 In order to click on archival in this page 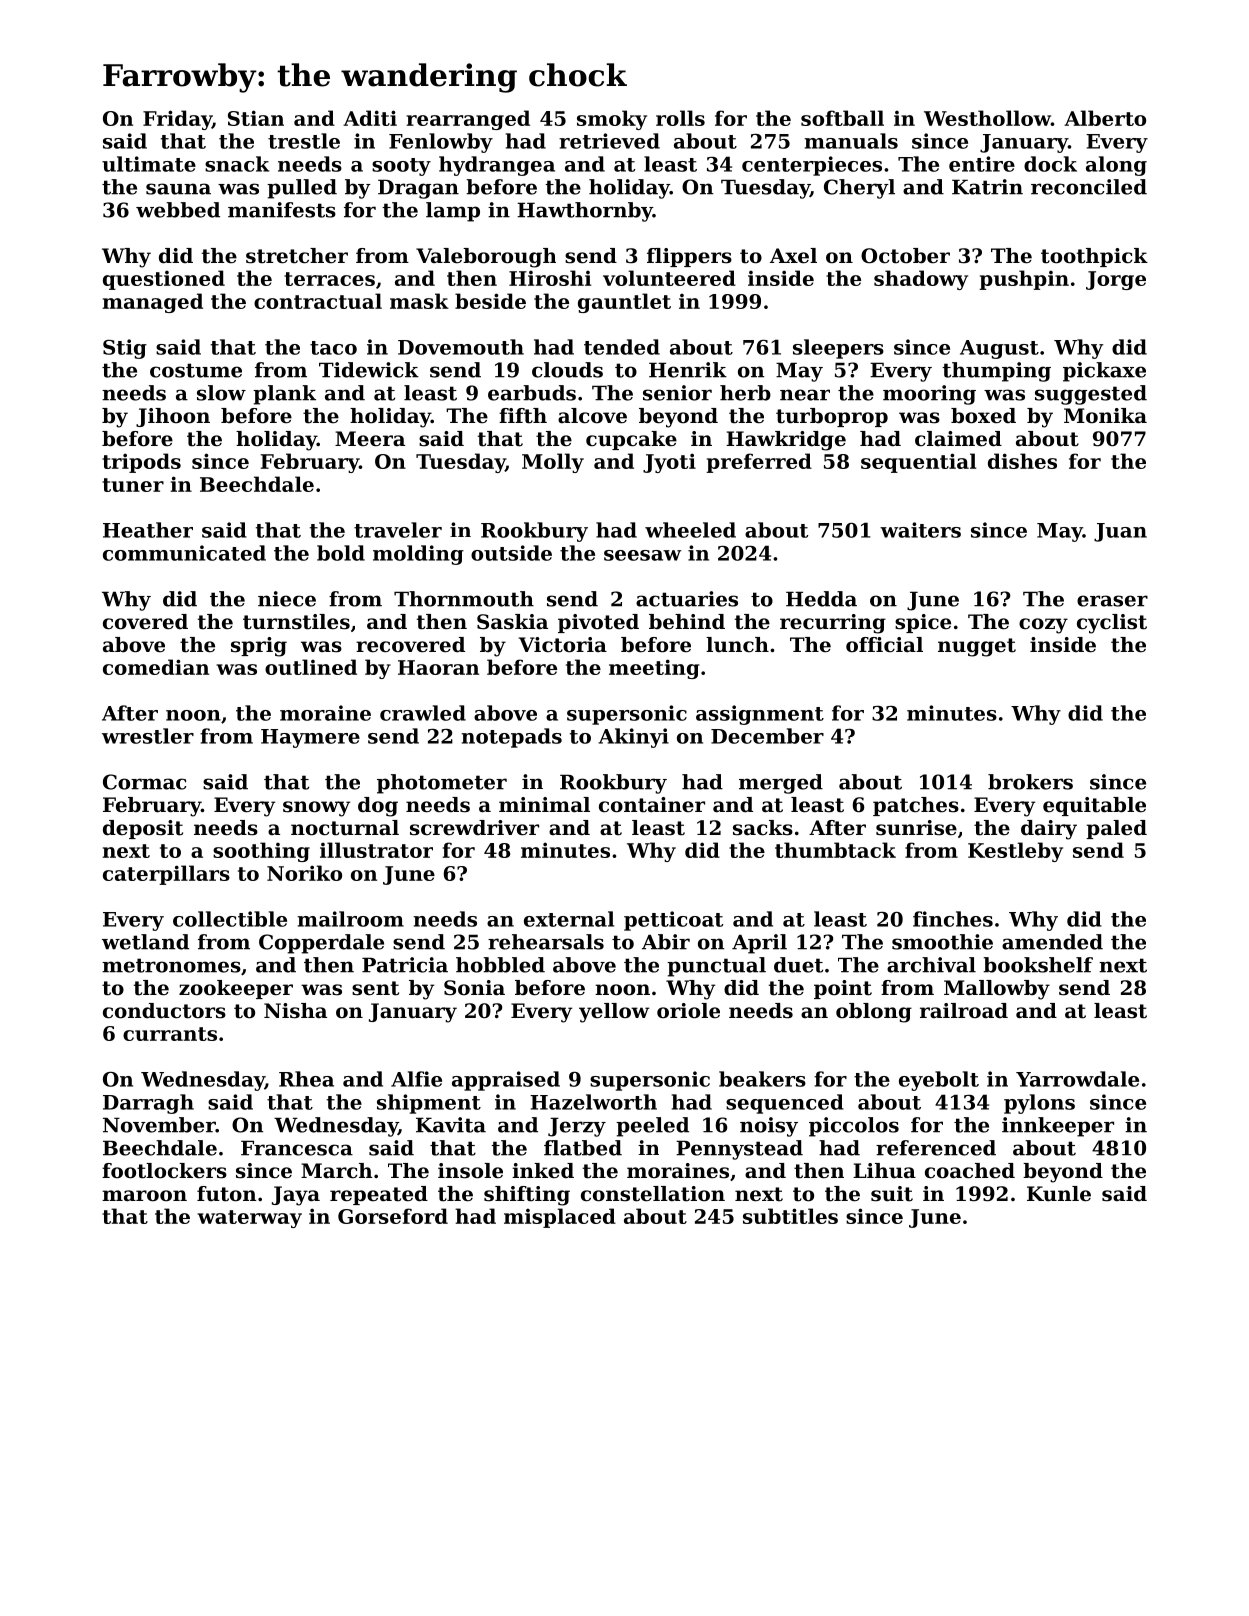, I will do `click(931, 965)`.
